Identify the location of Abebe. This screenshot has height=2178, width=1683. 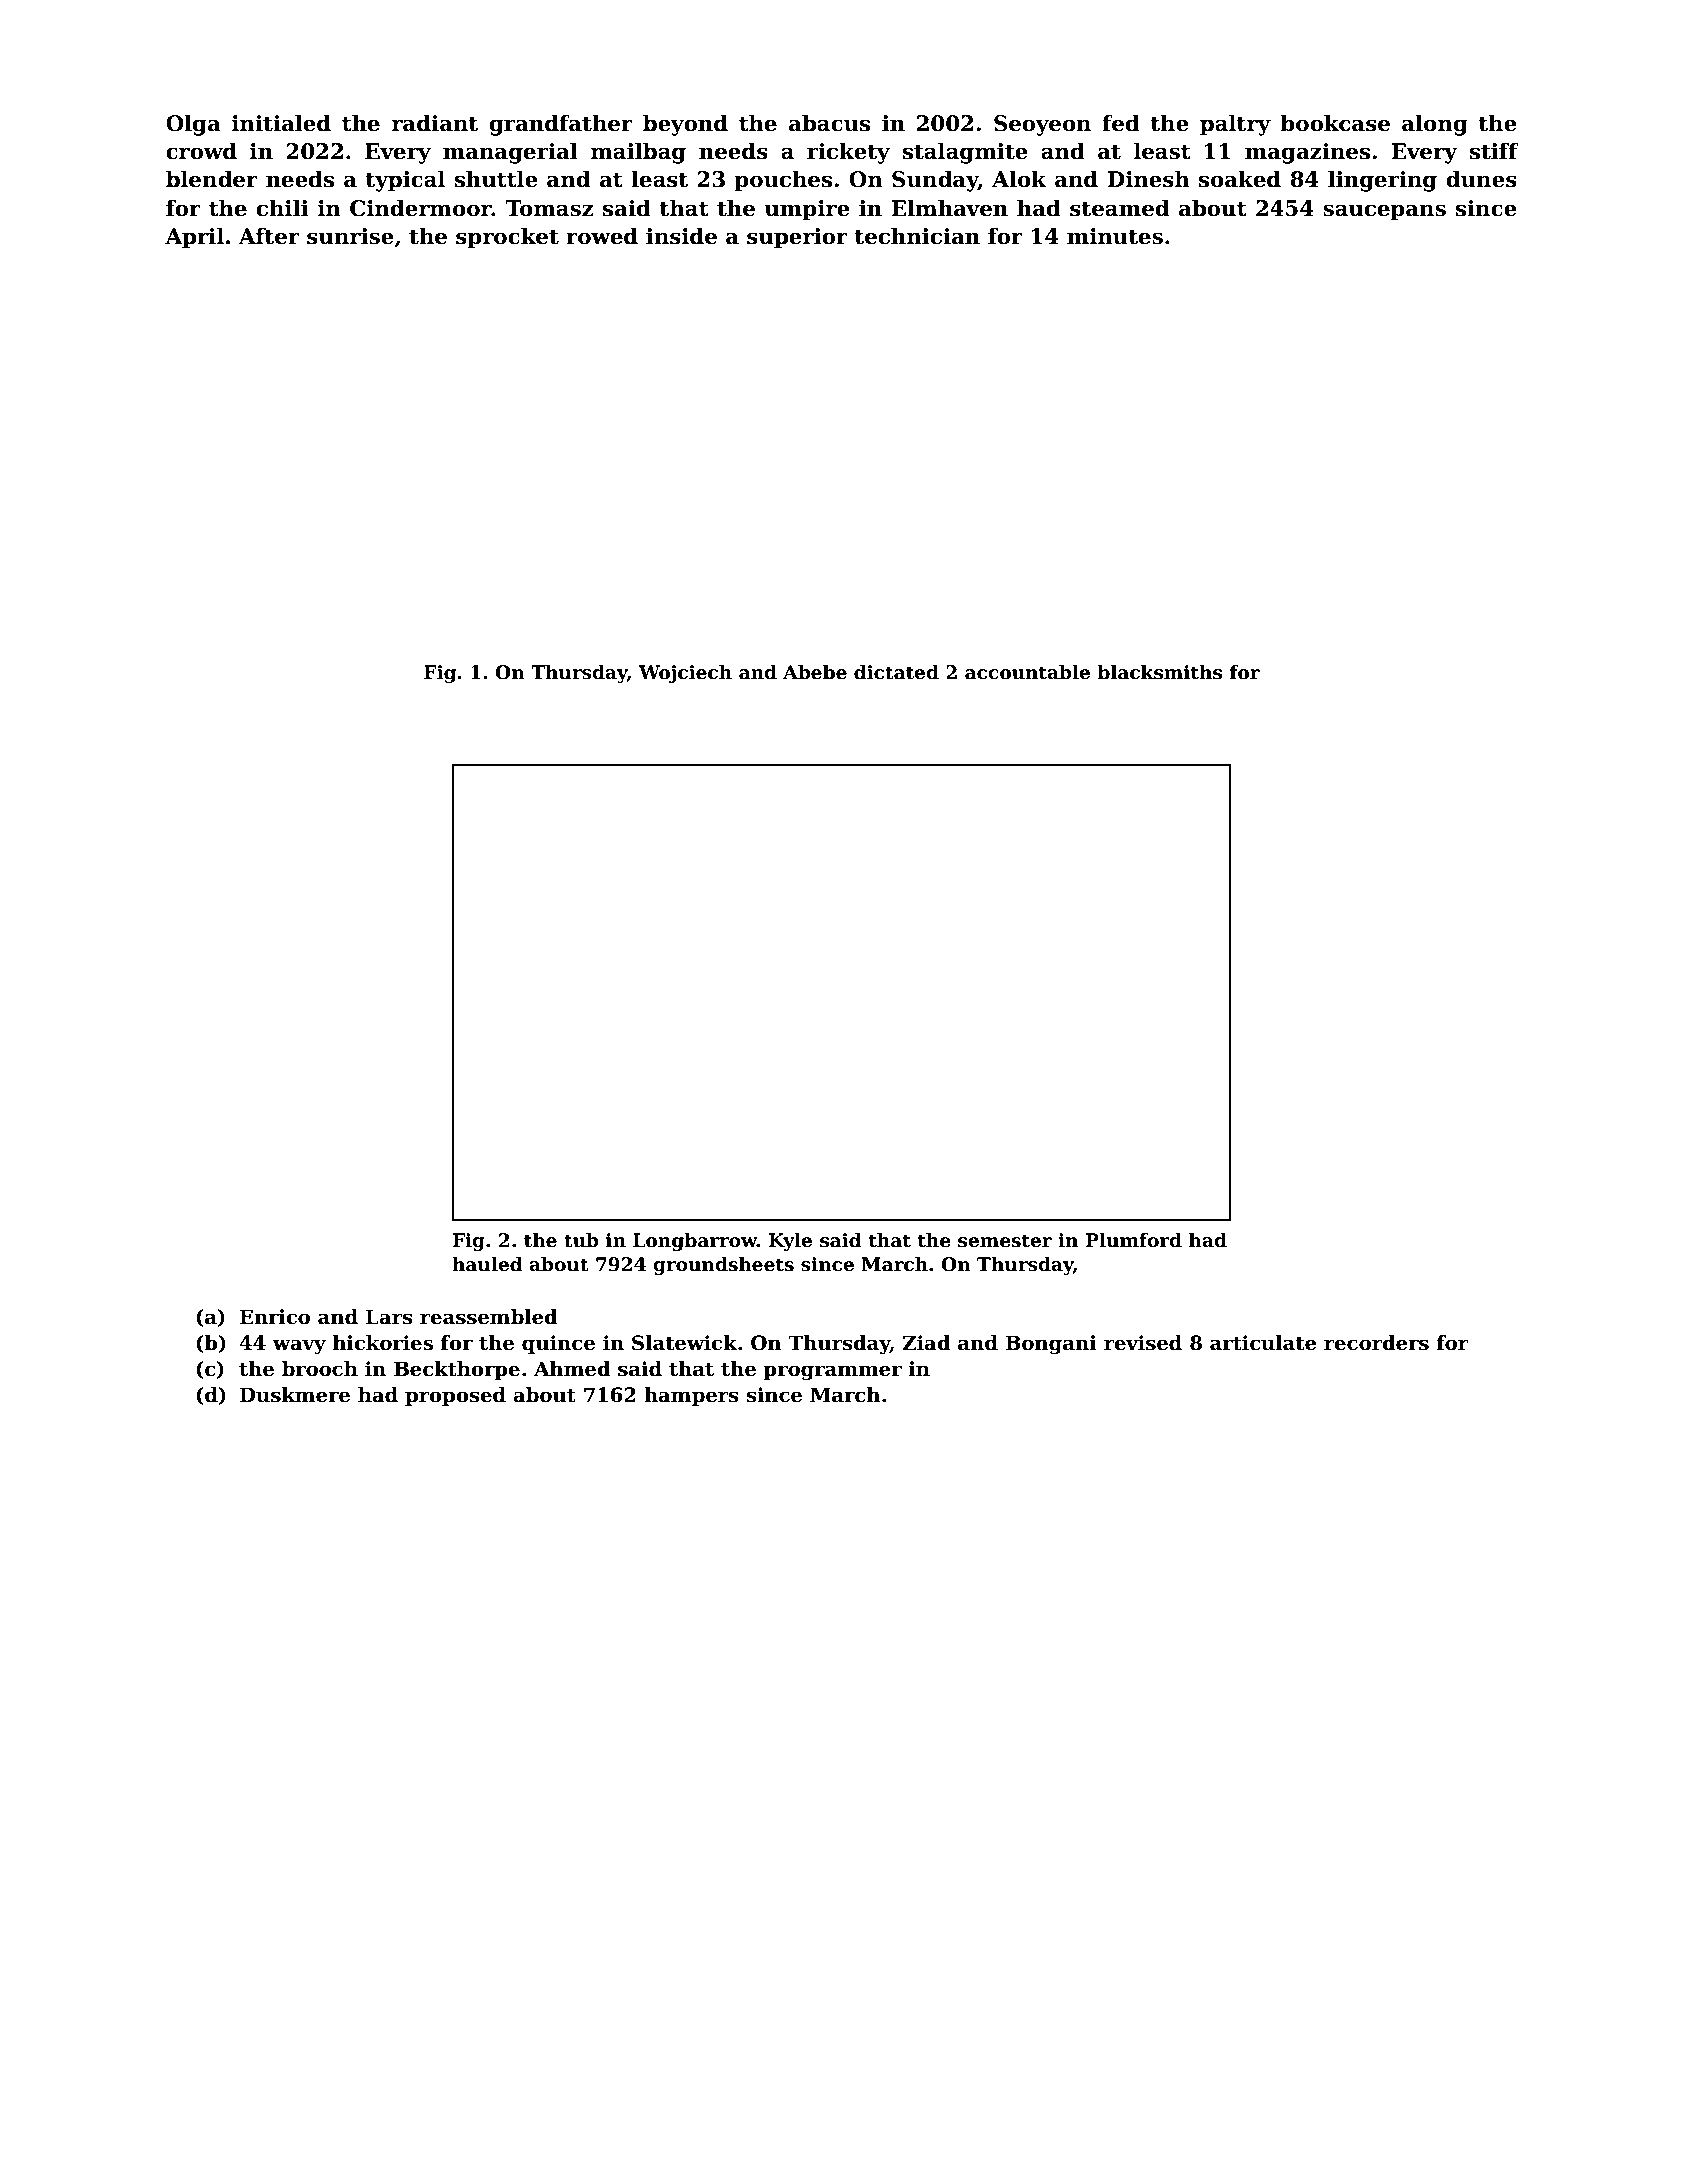
(815, 672).
